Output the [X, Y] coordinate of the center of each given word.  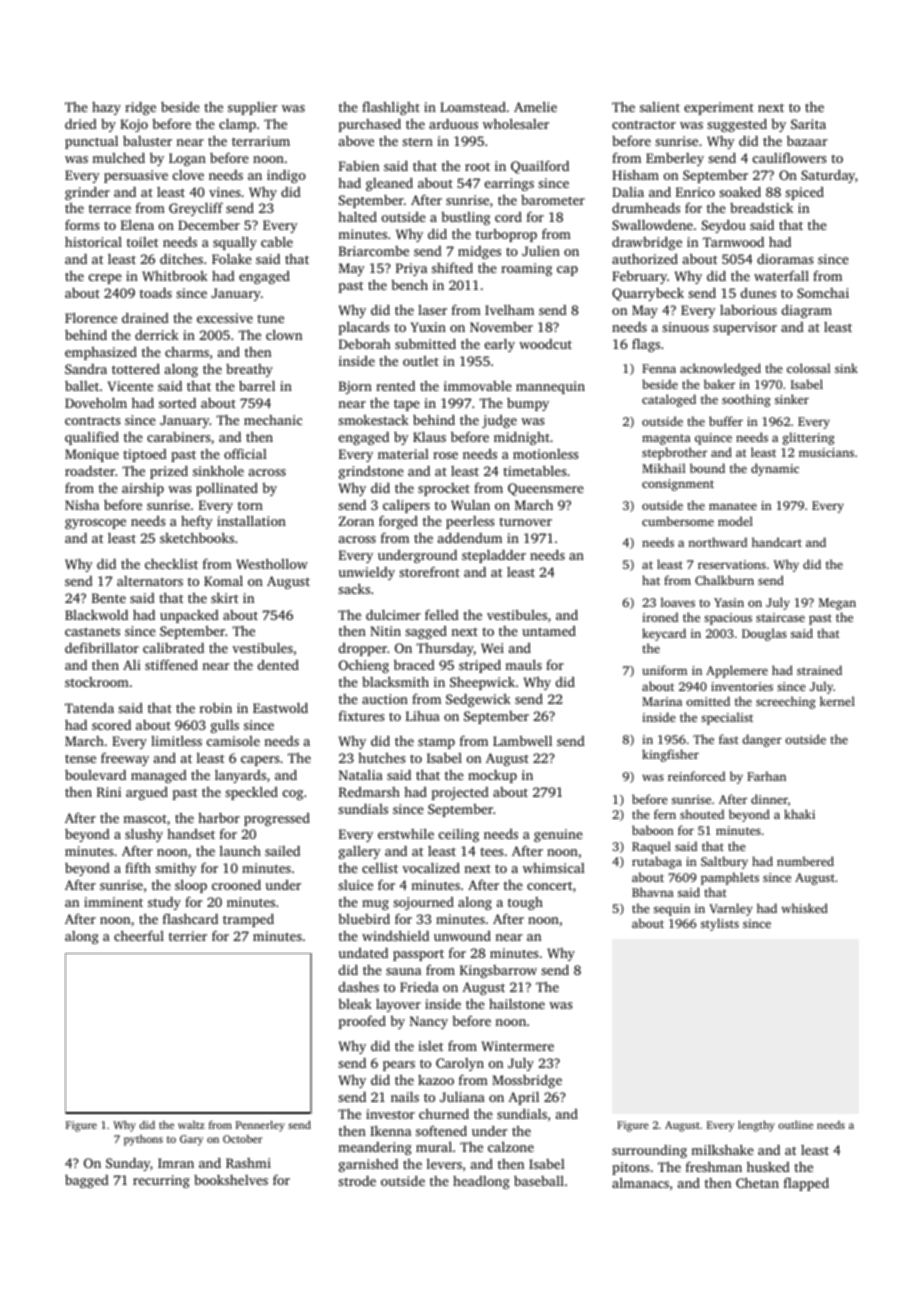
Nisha [82, 504]
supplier [252, 108]
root [477, 166]
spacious [728, 619]
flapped [806, 1184]
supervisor [745, 328]
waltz [191, 1125]
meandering [375, 1148]
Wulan [470, 505]
